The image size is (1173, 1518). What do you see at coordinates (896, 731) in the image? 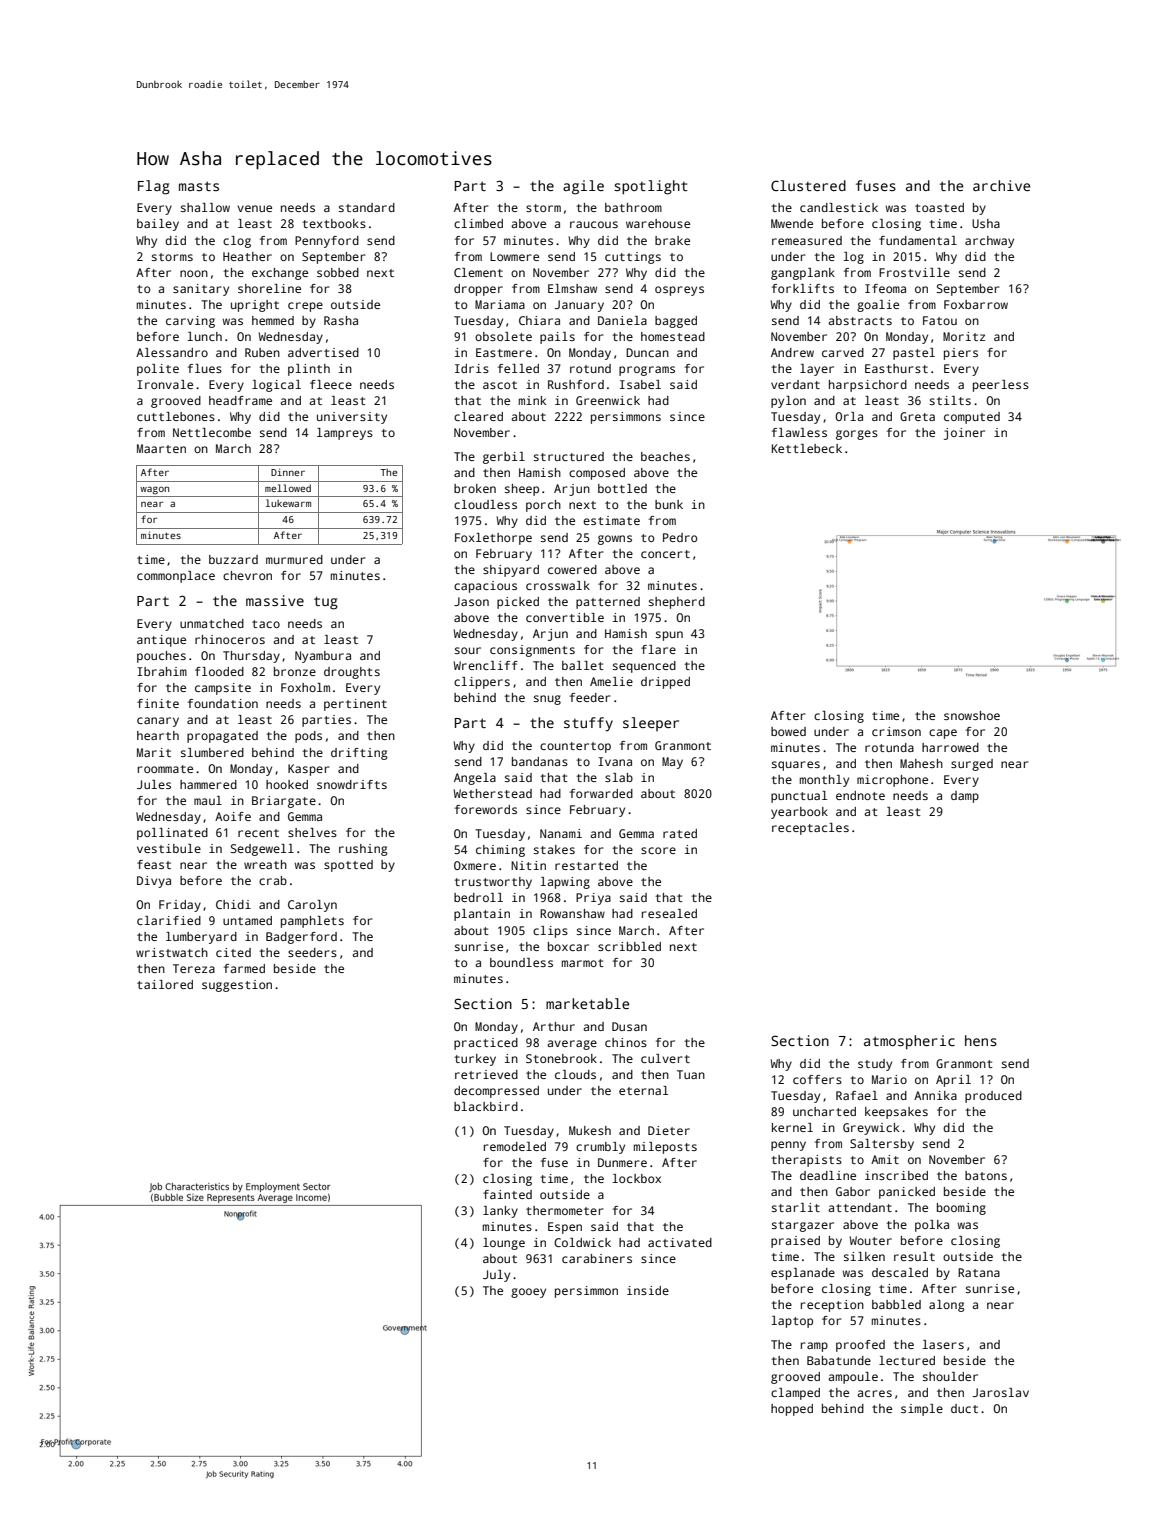
I see `crimson` at bounding box center [896, 731].
